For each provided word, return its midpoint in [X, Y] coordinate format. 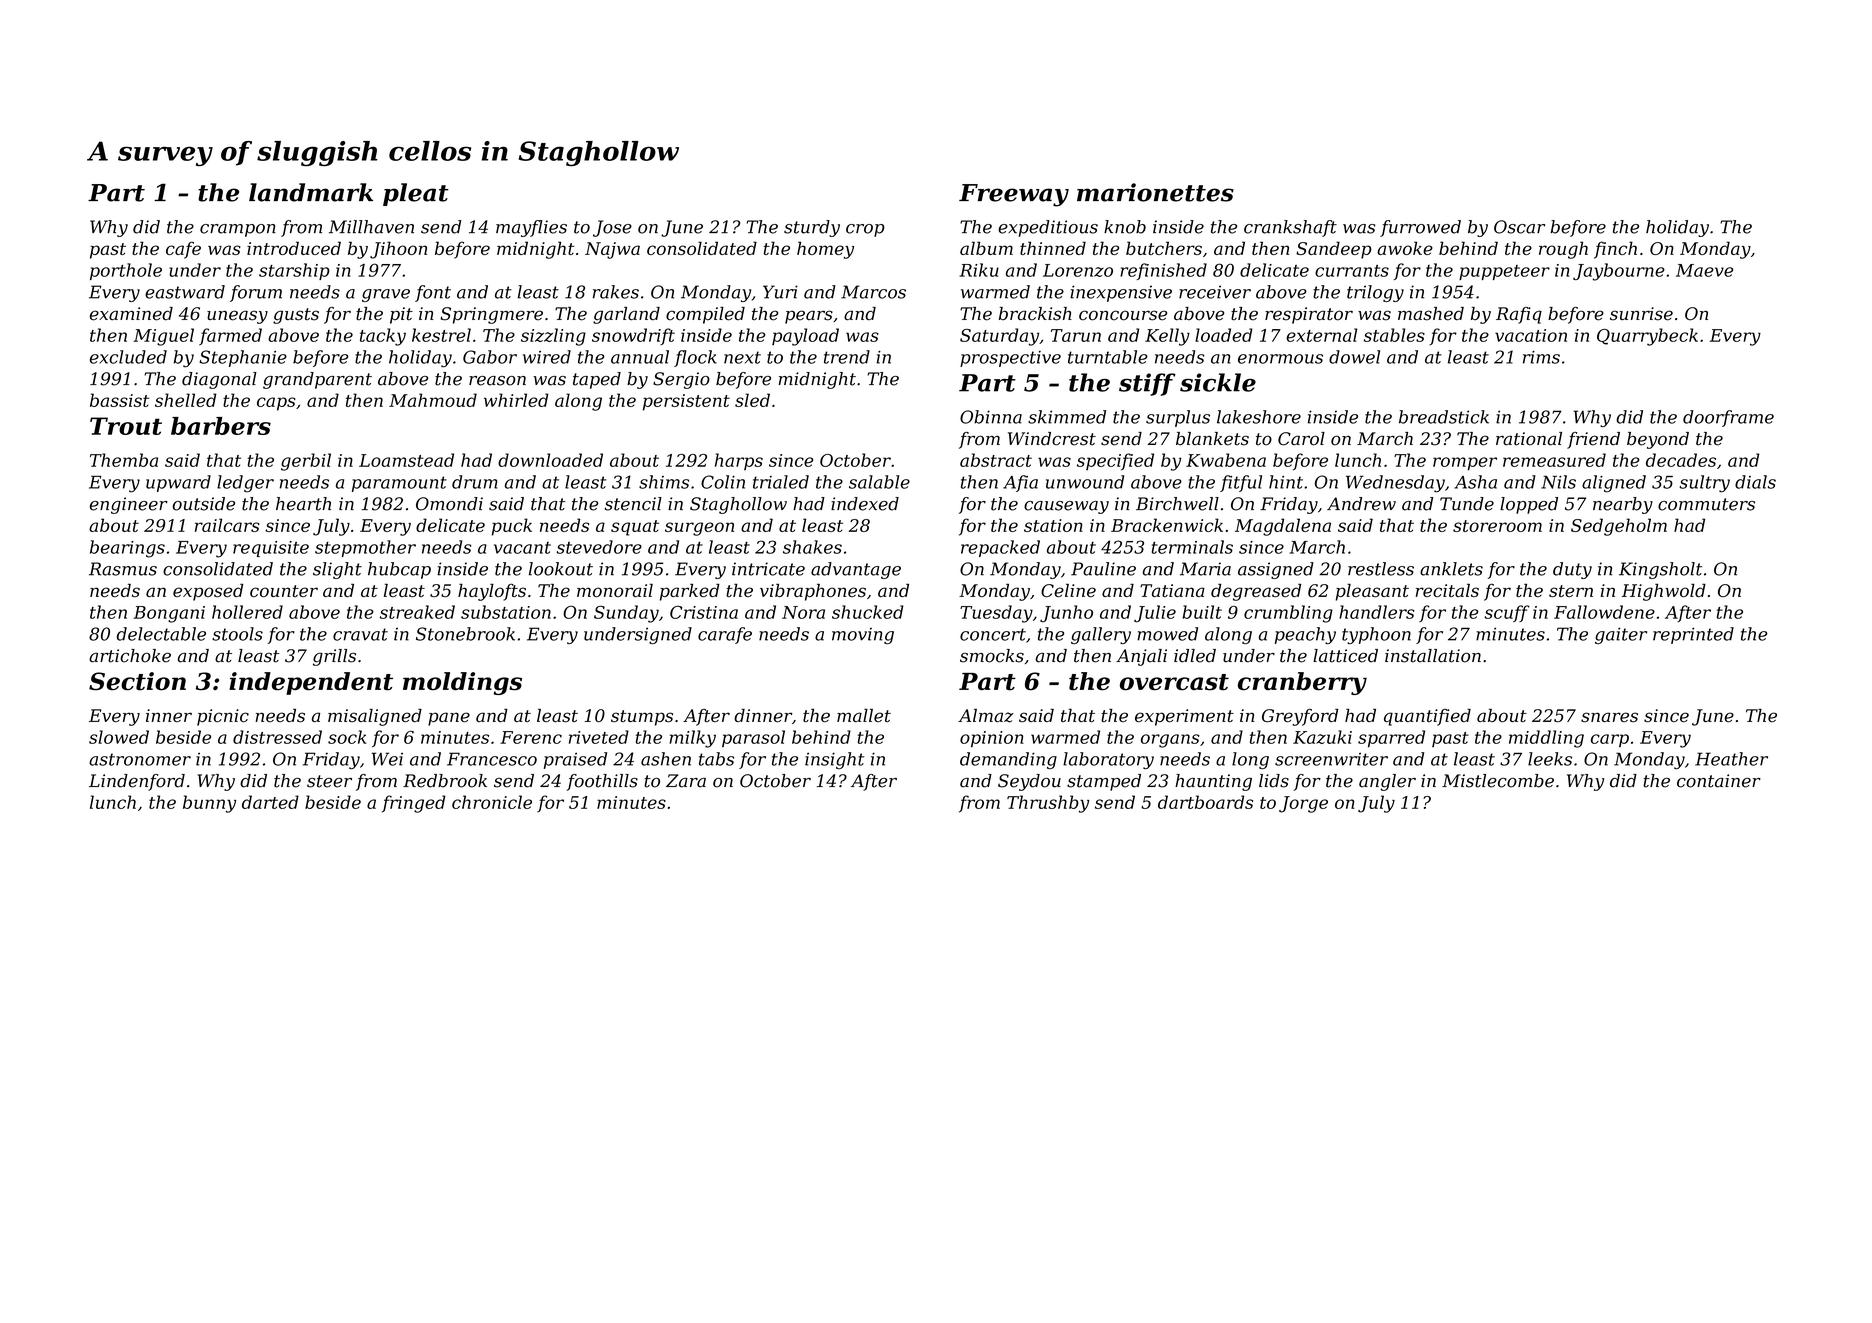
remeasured [1554, 460]
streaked [417, 612]
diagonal [219, 380]
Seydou [1029, 782]
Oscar [1519, 227]
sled [752, 400]
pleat [416, 194]
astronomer [140, 759]
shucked [868, 612]
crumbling [1288, 614]
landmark [311, 192]
